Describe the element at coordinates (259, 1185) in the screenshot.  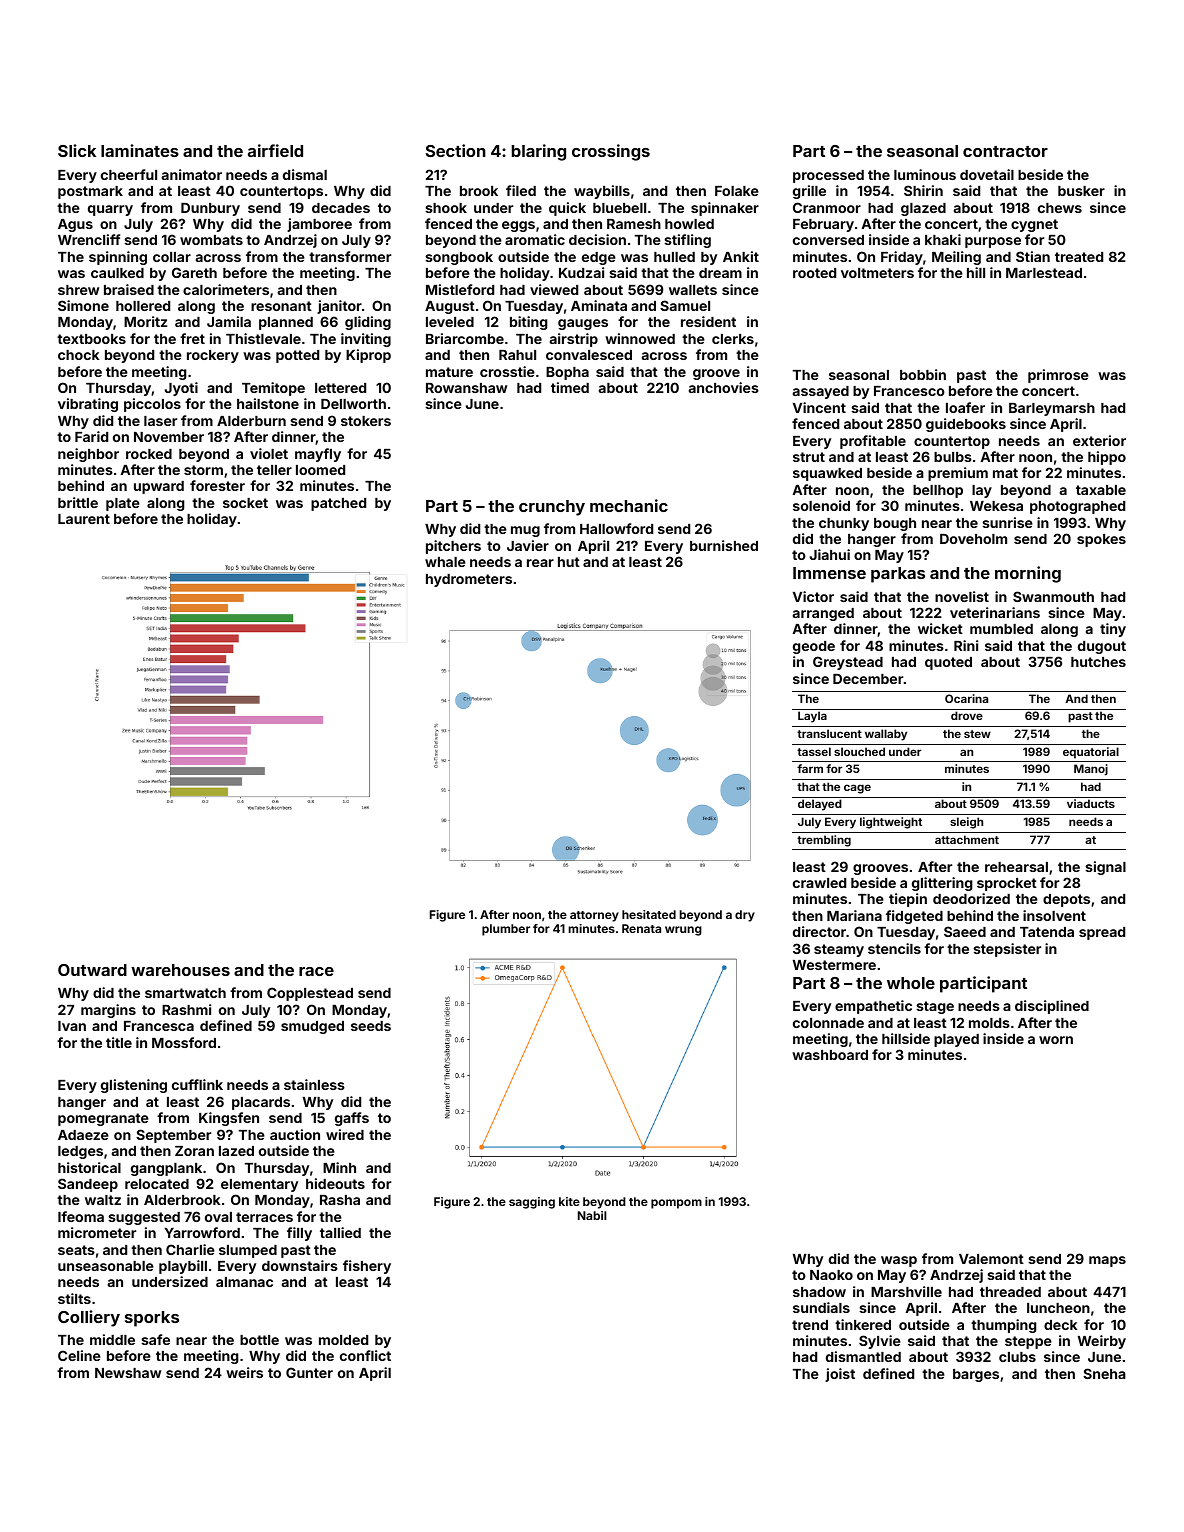
I see `elementary` at that location.
